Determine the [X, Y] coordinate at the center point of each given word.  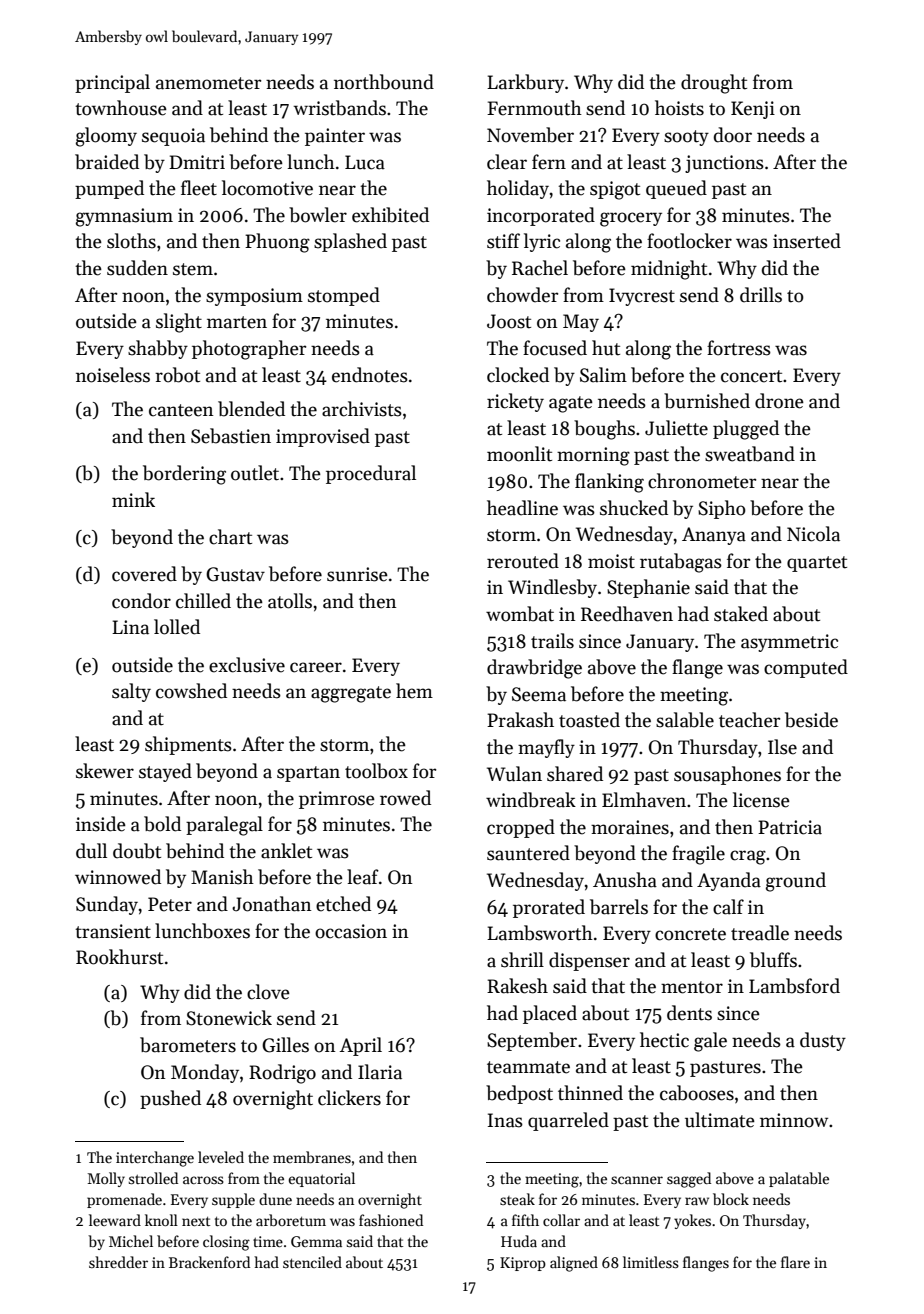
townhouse [121, 108]
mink [133, 499]
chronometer [702, 481]
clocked [518, 375]
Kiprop [523, 1264]
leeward [115, 1220]
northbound [384, 82]
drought [714, 84]
